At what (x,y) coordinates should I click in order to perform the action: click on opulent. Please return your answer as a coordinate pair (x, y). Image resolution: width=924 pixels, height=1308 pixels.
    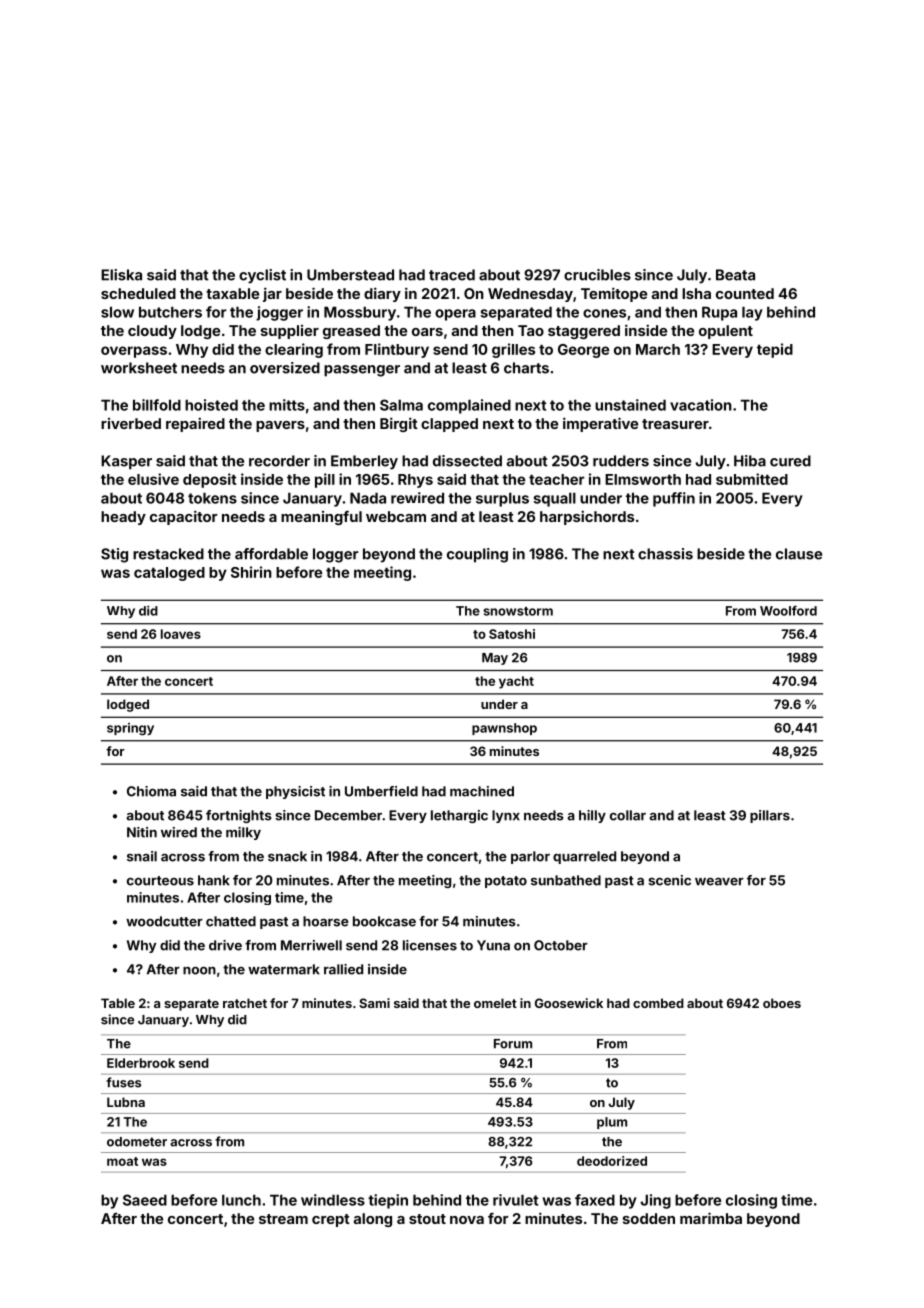
    Looking at the image, I should click on (726, 332).
